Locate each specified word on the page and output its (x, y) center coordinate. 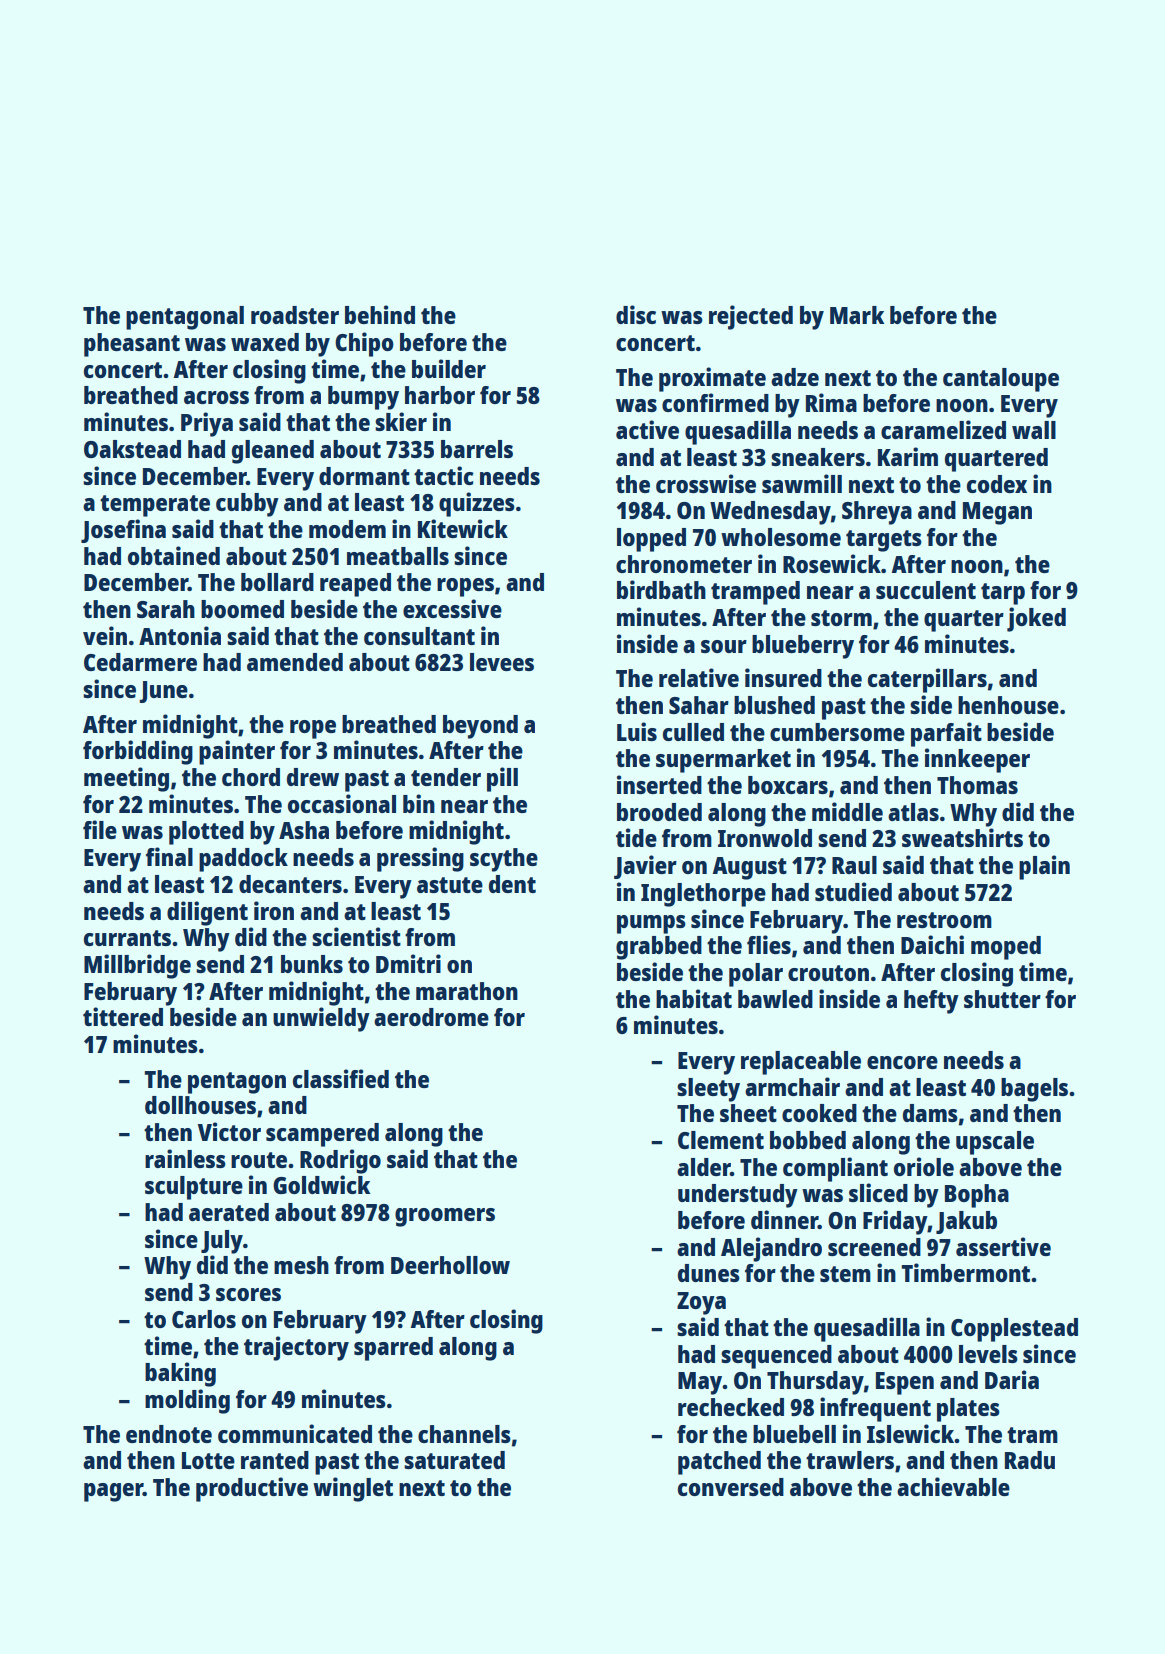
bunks (312, 964)
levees (502, 662)
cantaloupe (1001, 380)
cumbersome (837, 732)
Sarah (166, 609)
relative (699, 677)
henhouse (1008, 705)
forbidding (138, 752)
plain (1044, 867)
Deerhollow (450, 1265)
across (216, 397)
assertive (1003, 1246)
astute (450, 885)
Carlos (204, 1319)
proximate (712, 379)
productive (252, 1489)
